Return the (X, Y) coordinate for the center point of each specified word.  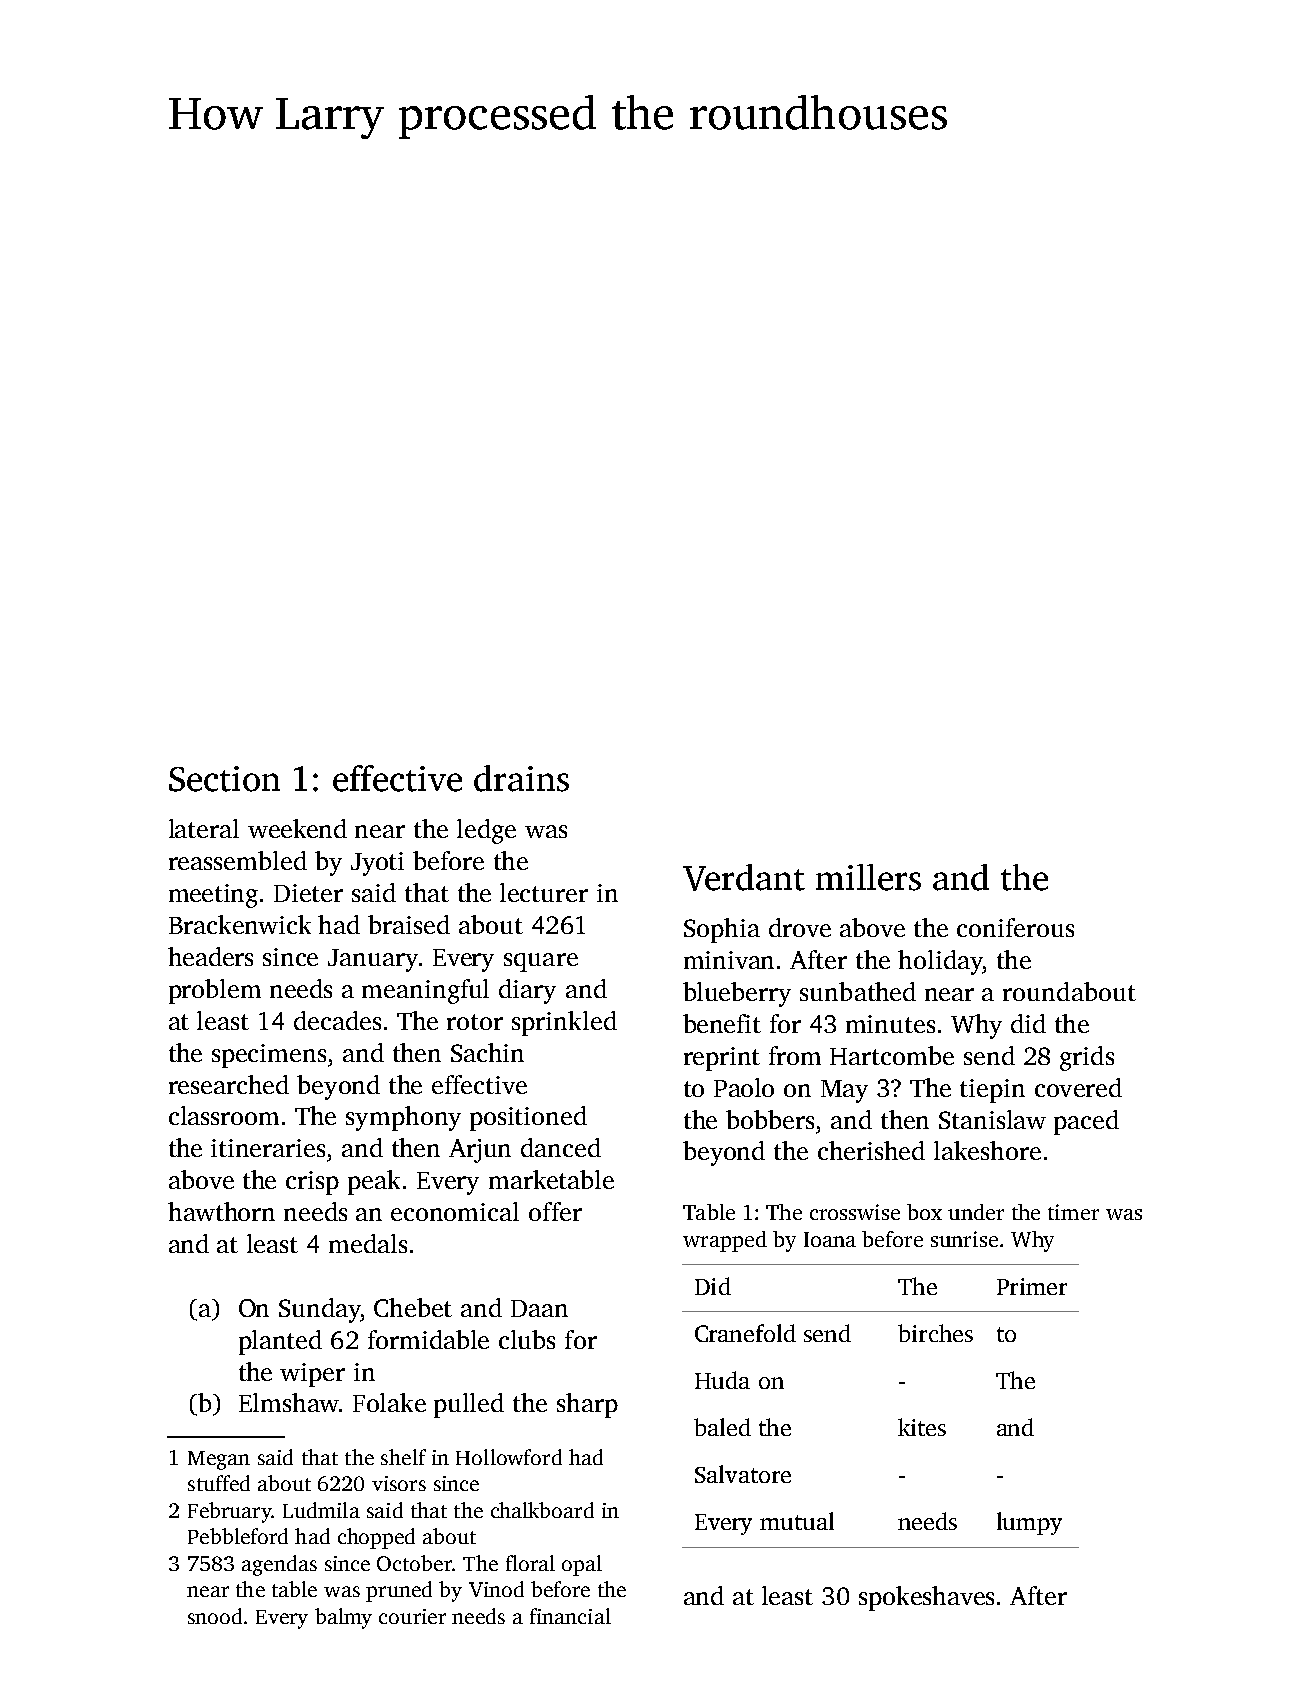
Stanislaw (992, 1119)
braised (409, 924)
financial (570, 1616)
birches (935, 1333)
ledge (486, 831)
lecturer (544, 892)
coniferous (1015, 927)
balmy (343, 1618)
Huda (722, 1380)
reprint (722, 1059)
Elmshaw (289, 1402)
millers (868, 877)
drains (521, 778)
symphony (403, 1118)
